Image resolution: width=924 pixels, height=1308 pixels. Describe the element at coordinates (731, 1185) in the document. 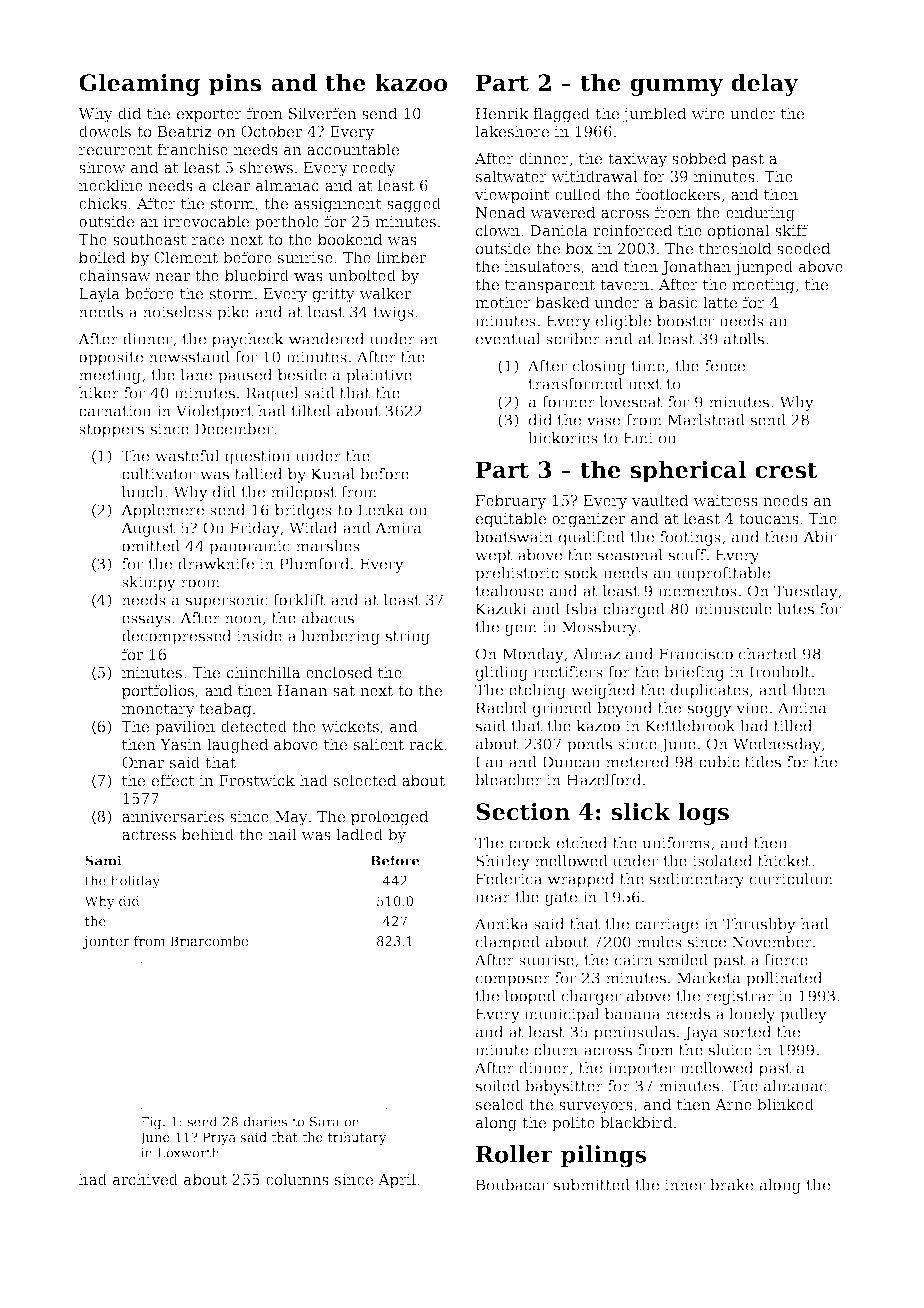

I see `brake` at that location.
